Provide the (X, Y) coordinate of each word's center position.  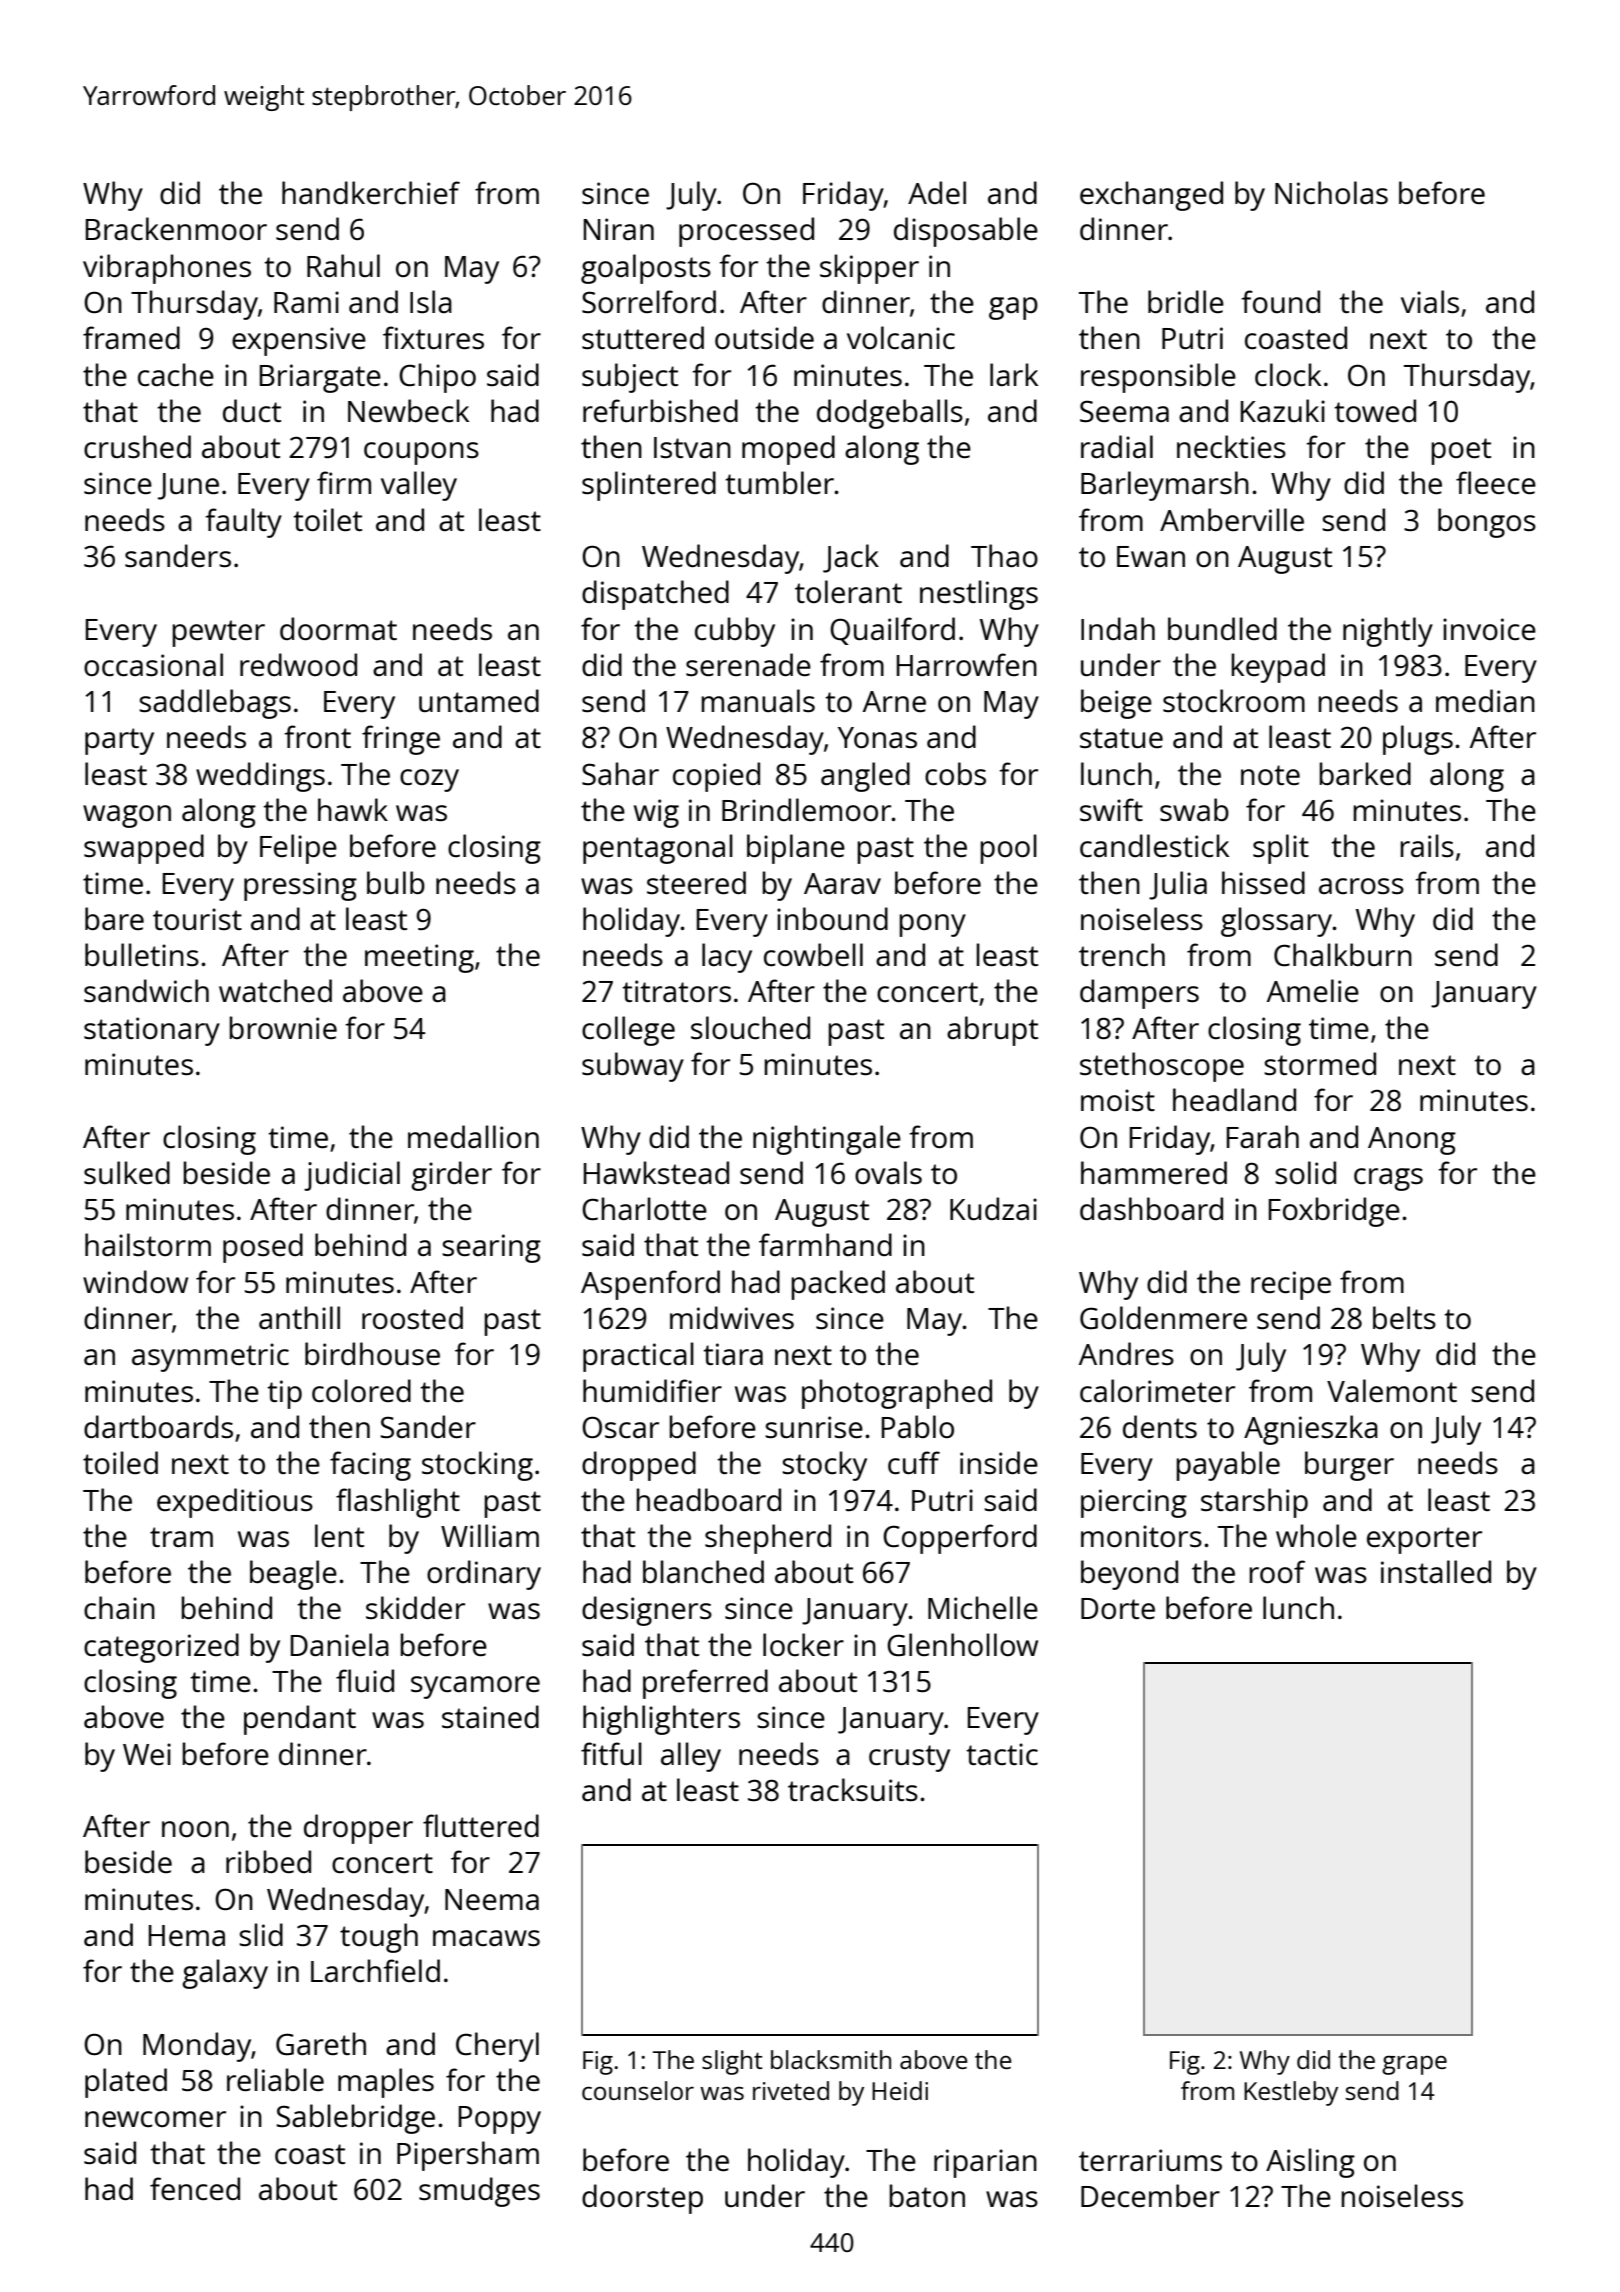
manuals (758, 701)
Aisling (1310, 2163)
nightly (1388, 632)
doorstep (642, 2199)
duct (252, 411)
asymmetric (210, 1357)
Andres (1126, 1353)
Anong (1412, 1141)
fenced (195, 2189)
